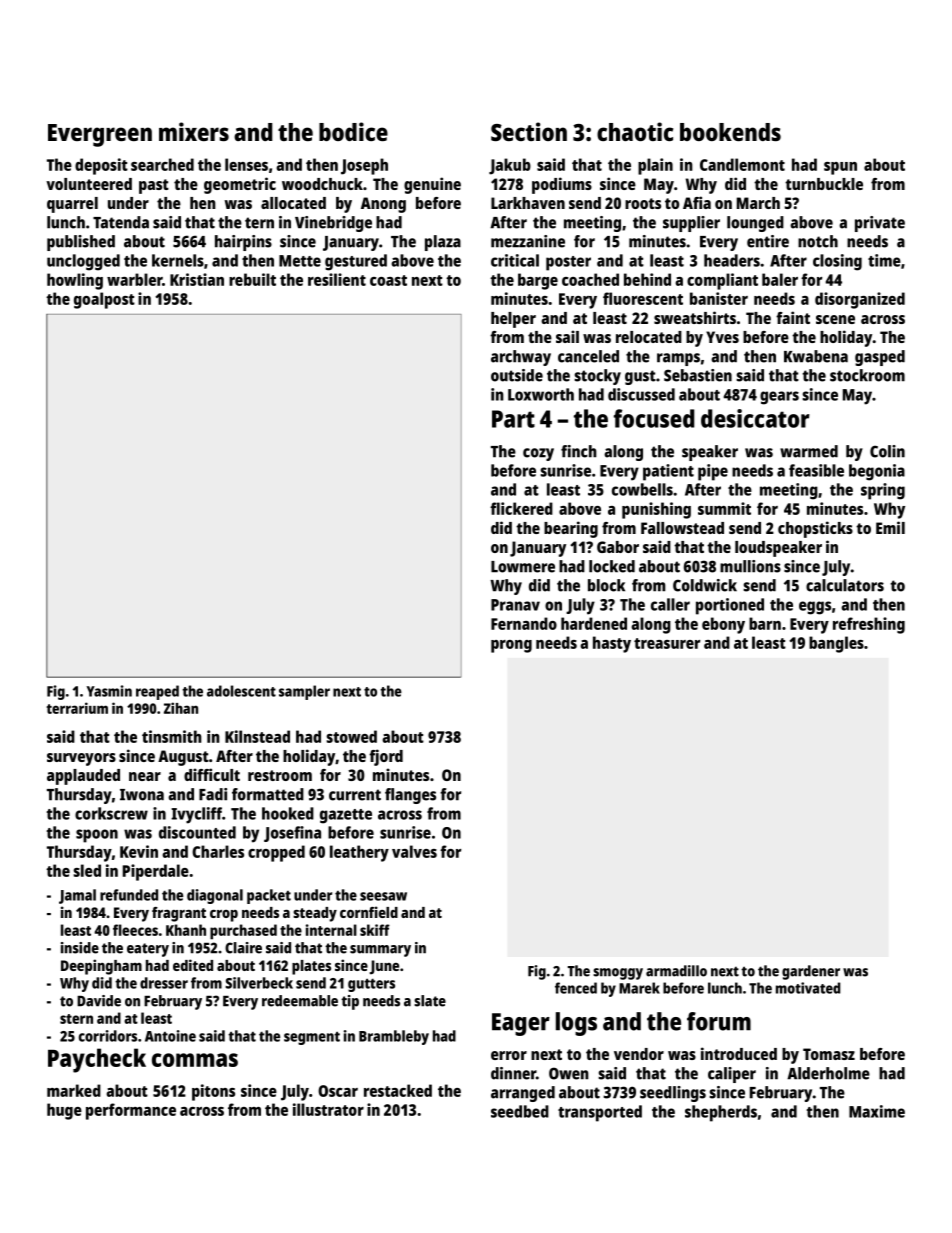 The height and width of the page is (1233, 952). Describe the element at coordinates (840, 168) in the page. I see `spun` at that location.
